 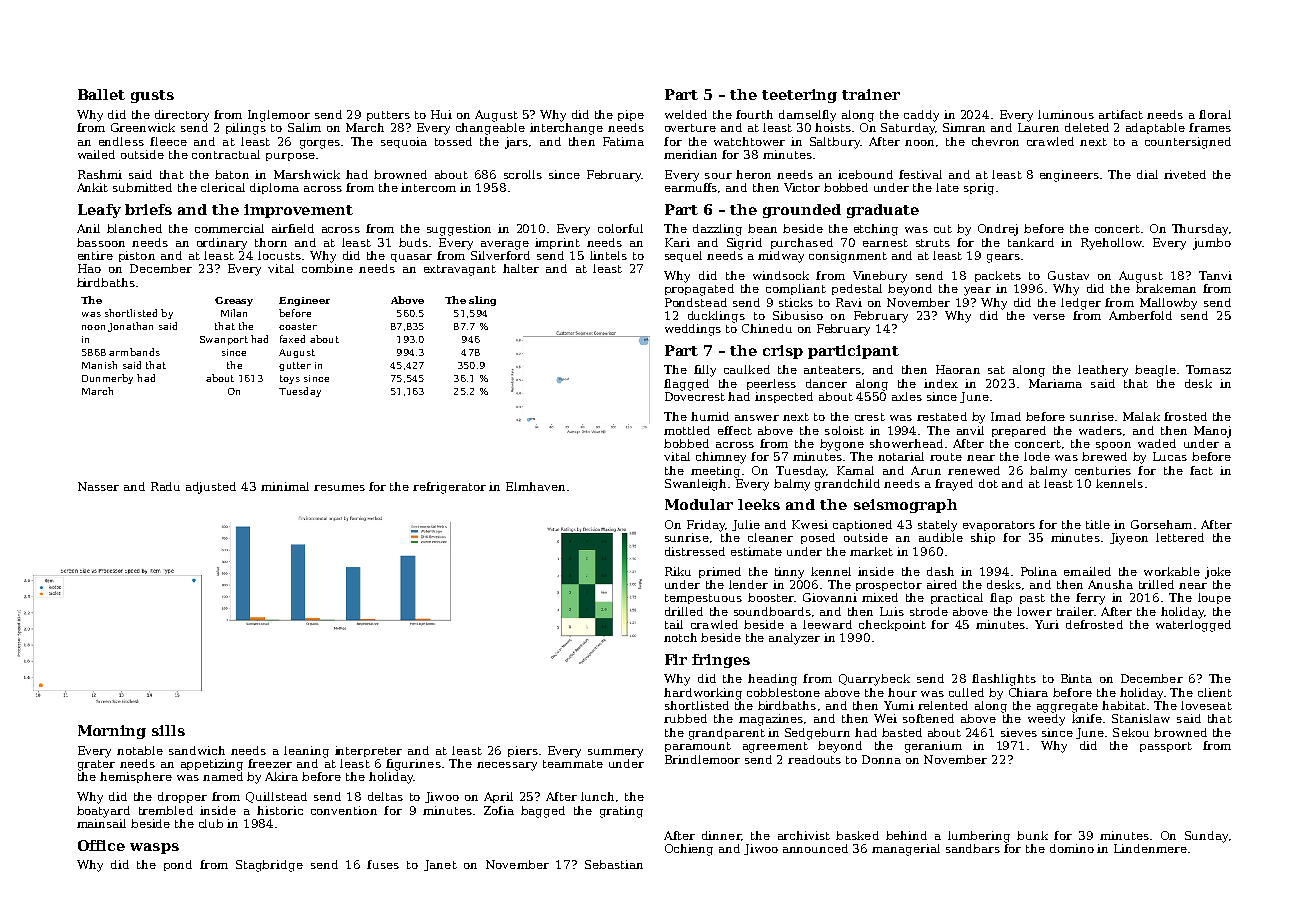 What do you see at coordinates (523, 174) in the screenshot?
I see `scrolls` at bounding box center [523, 174].
